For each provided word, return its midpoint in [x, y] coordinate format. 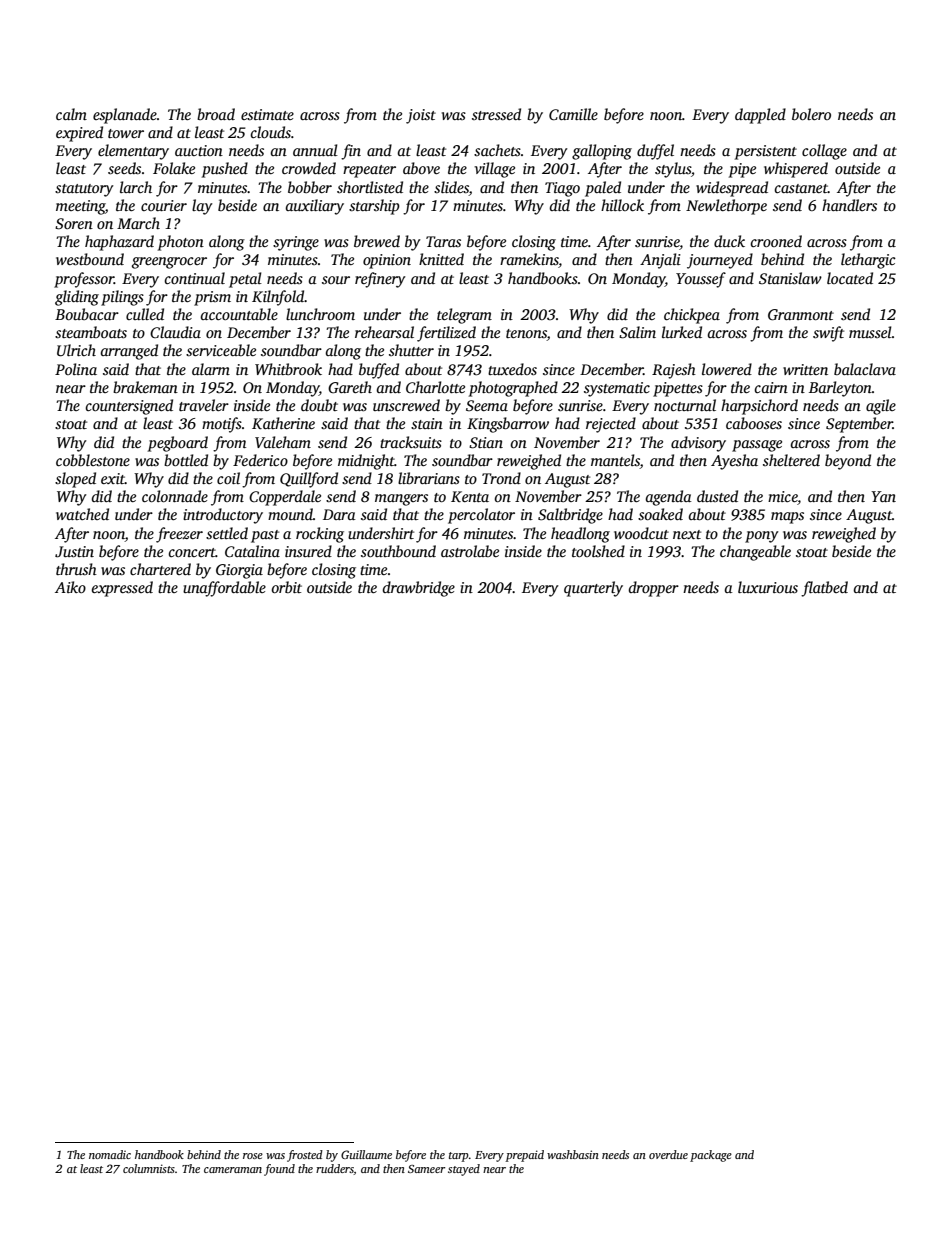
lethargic [868, 261]
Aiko [70, 587]
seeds [124, 168]
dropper [654, 589]
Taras [443, 241]
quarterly [593, 589]
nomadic [110, 1154]
